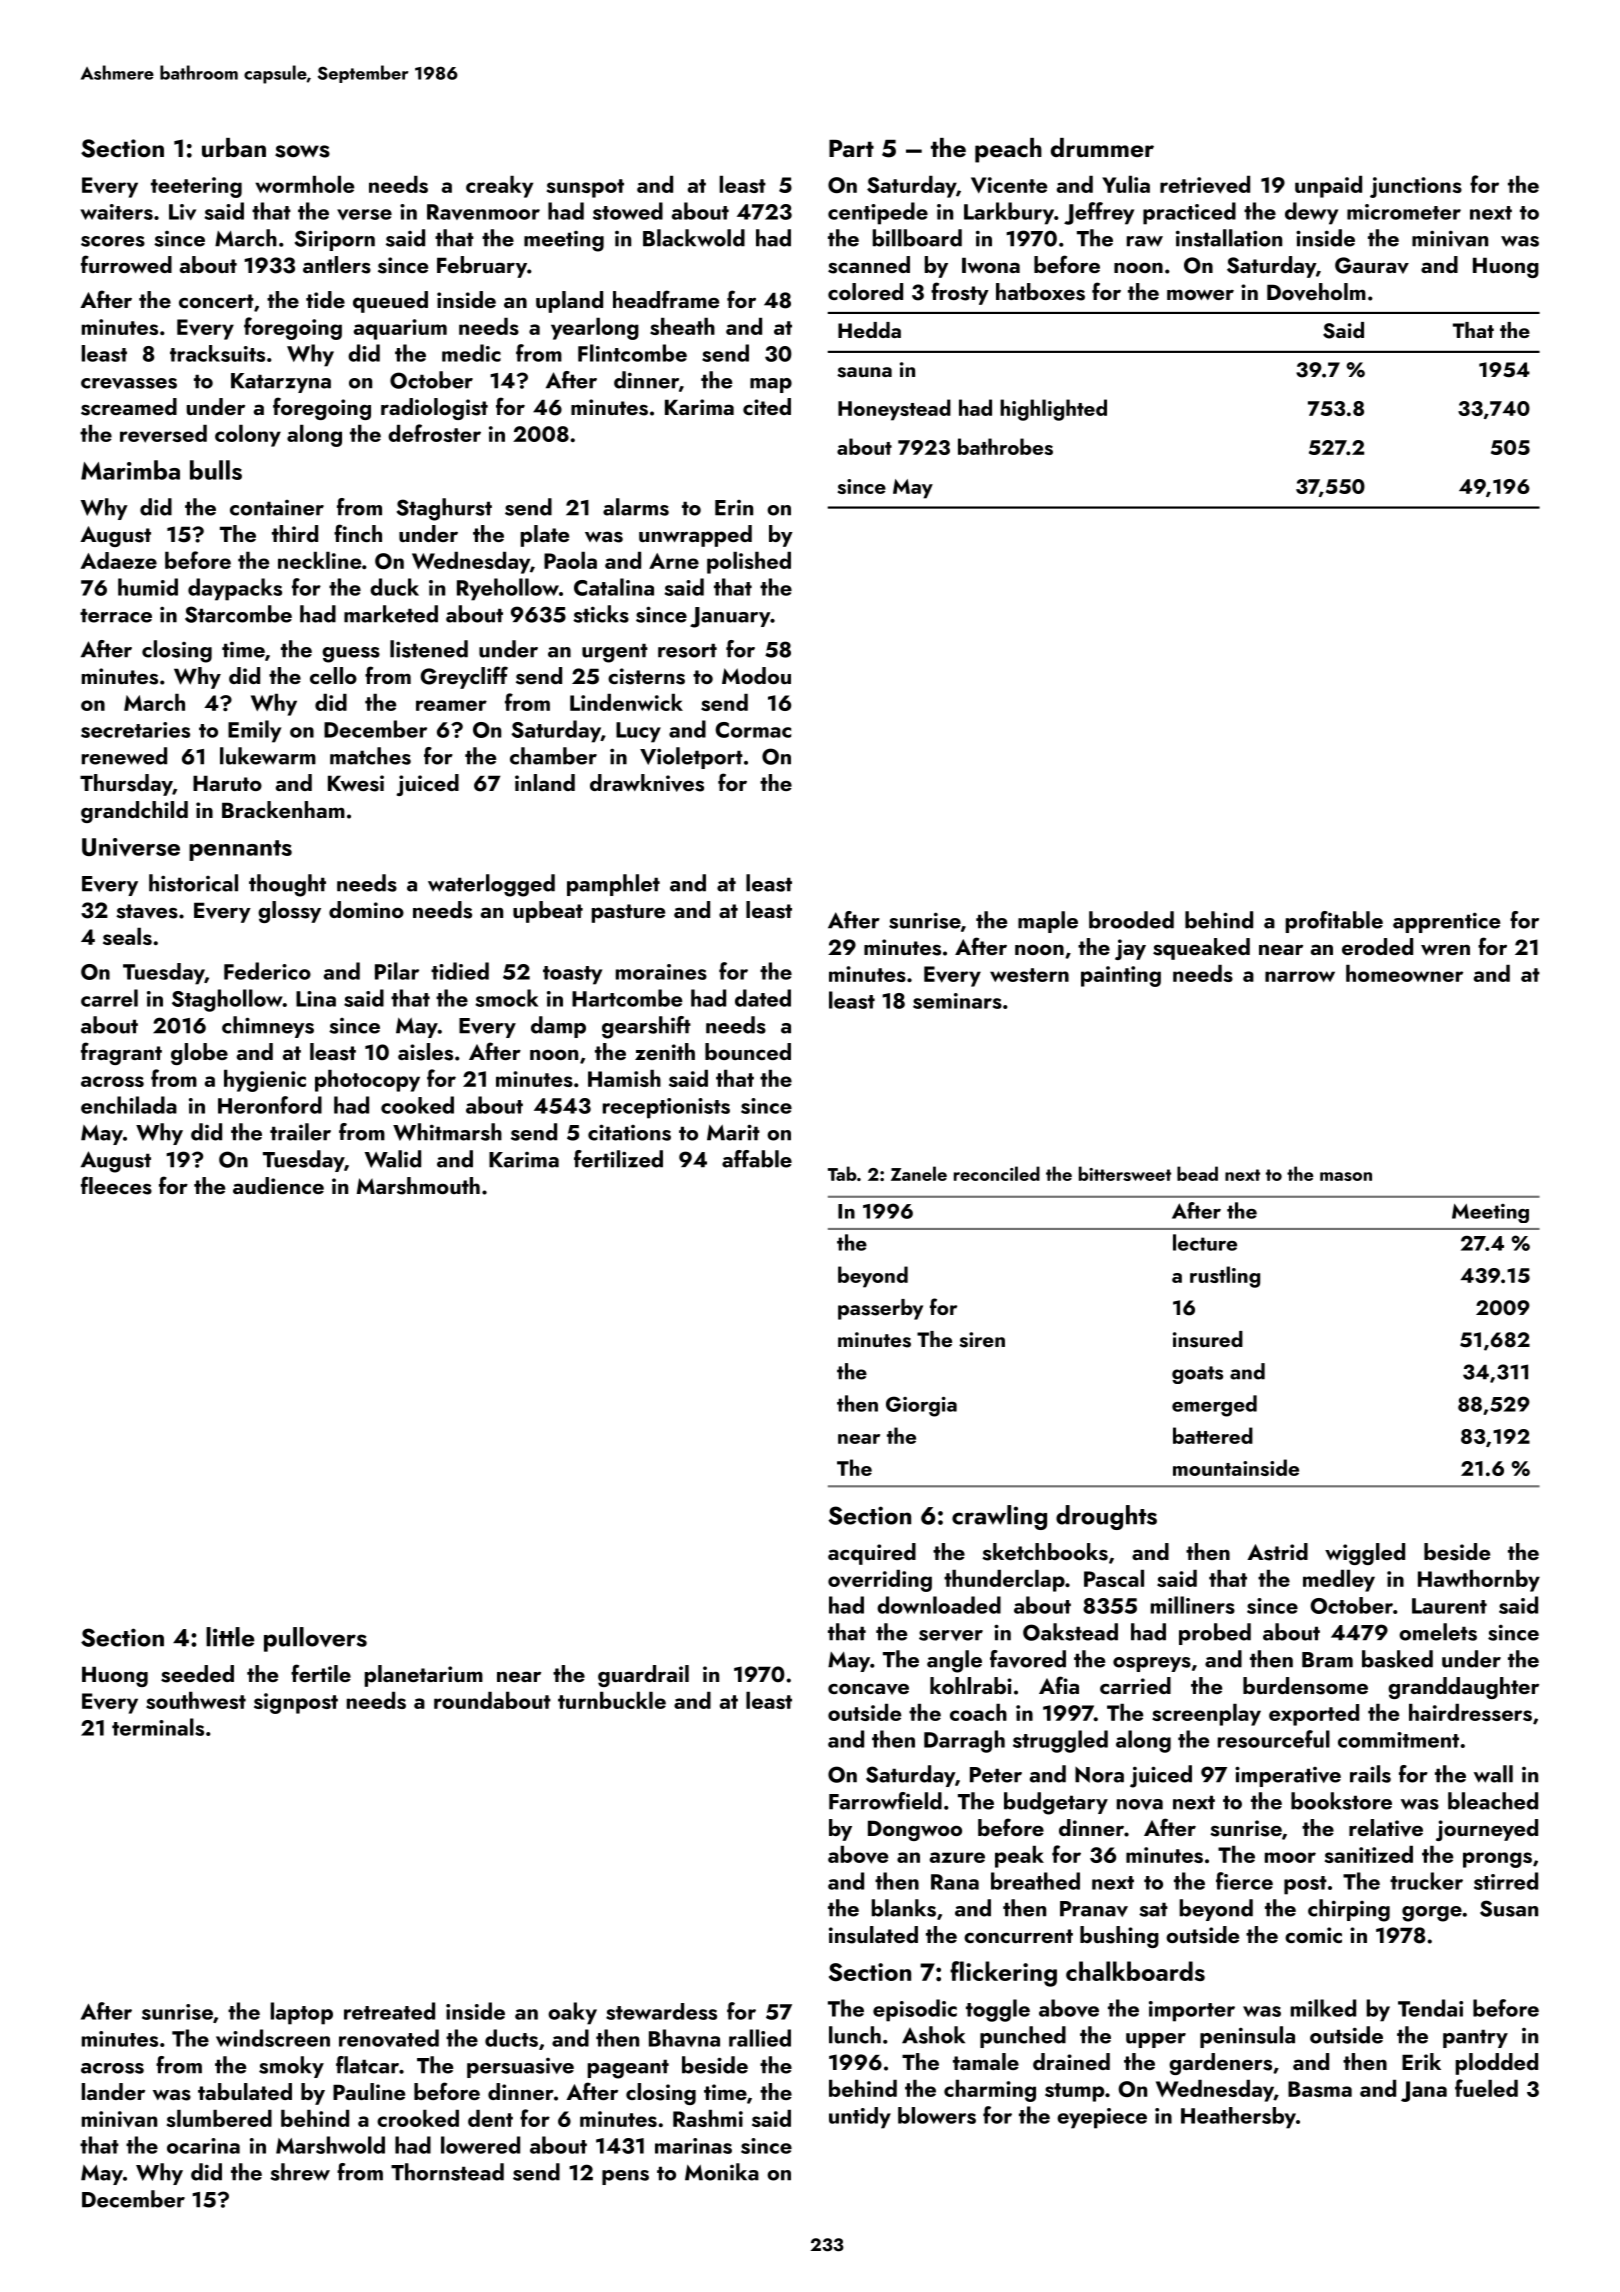  I want to click on shrew, so click(300, 2172).
